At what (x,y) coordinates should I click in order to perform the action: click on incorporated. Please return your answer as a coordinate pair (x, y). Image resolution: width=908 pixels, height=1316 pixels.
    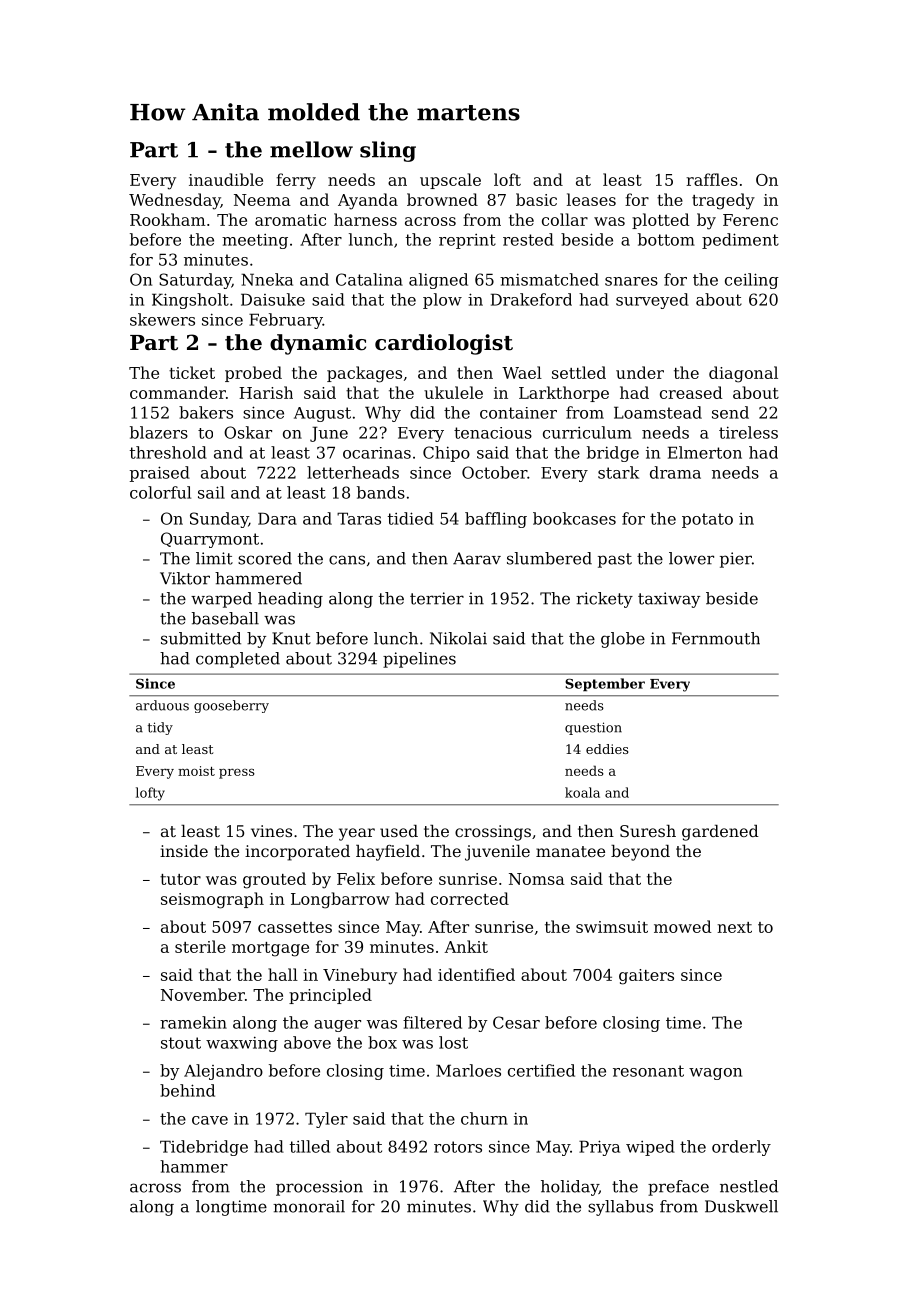
    Looking at the image, I should click on (297, 853).
